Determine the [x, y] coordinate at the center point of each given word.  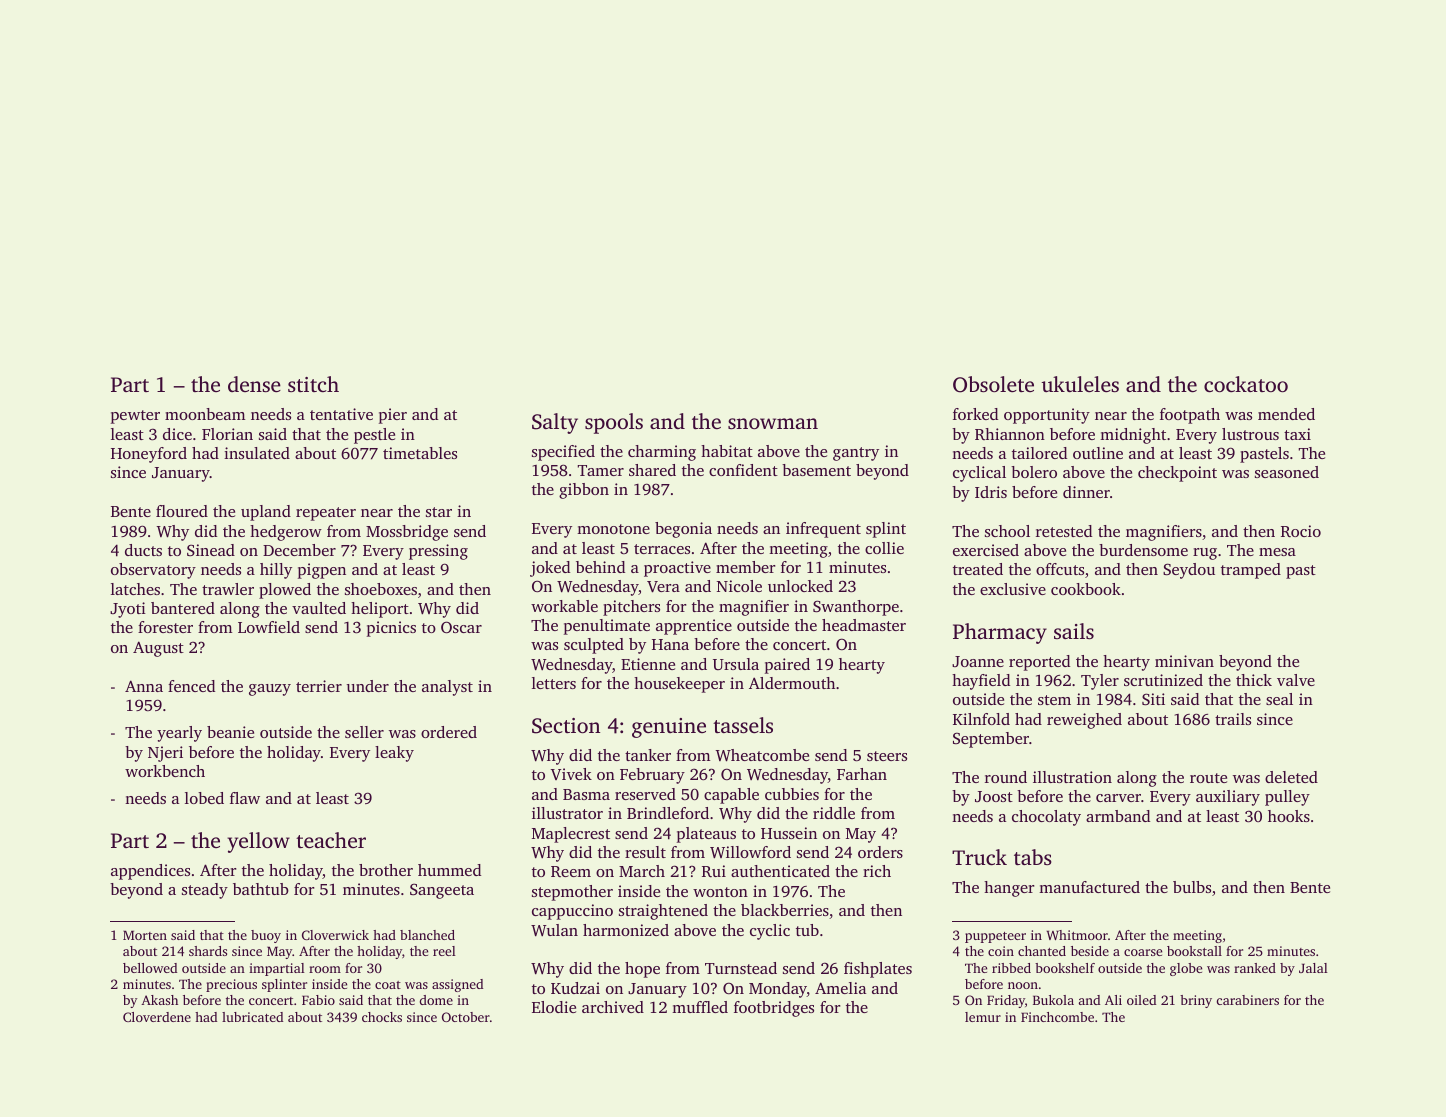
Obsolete [993, 384]
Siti [1153, 699]
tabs [1033, 857]
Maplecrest [571, 835]
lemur [983, 1017]
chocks [382, 1017]
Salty [555, 423]
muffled [700, 1007]
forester [165, 627]
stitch [313, 384]
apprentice [694, 627]
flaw [245, 798]
